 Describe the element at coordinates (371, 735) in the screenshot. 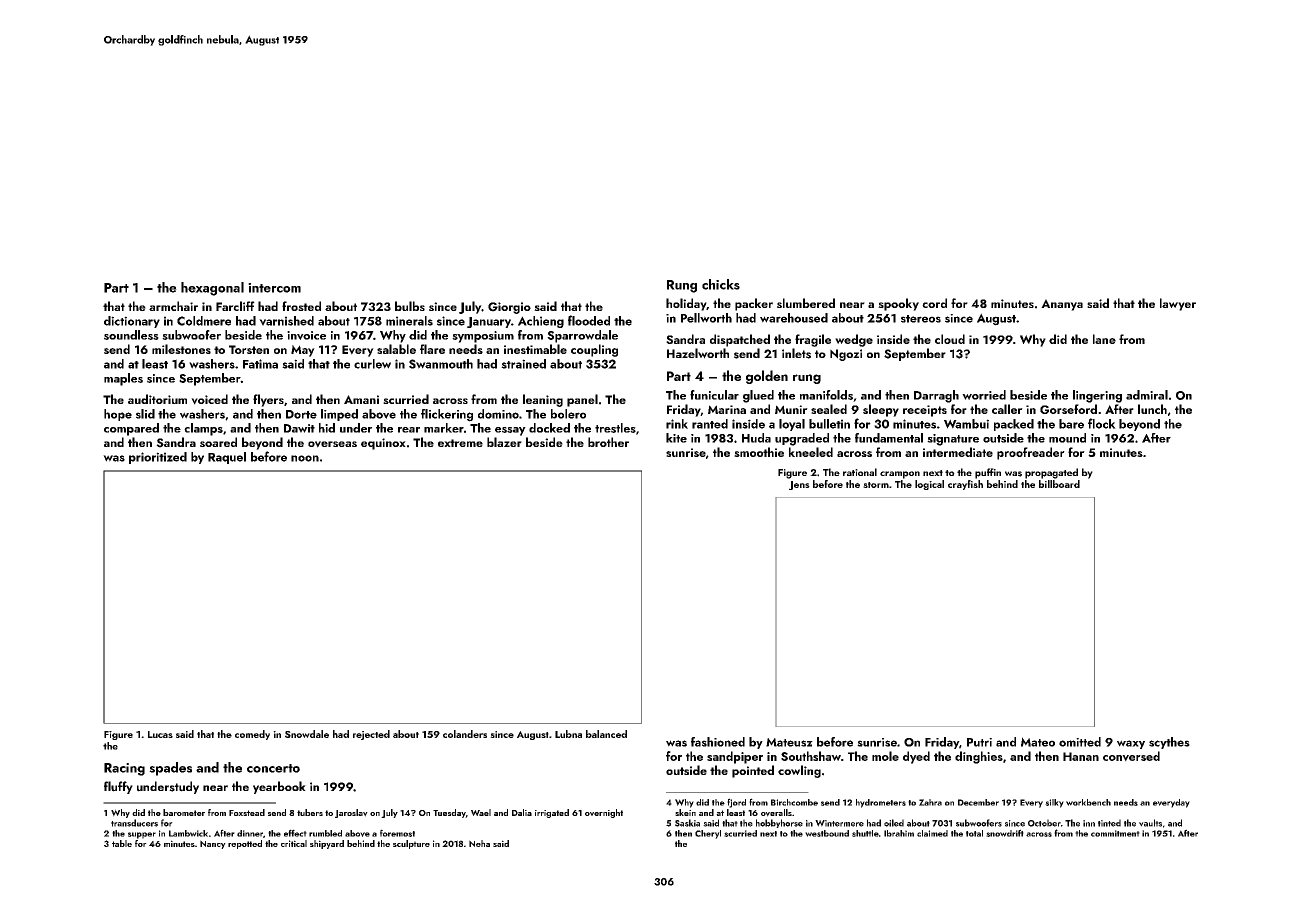

I see `rejected` at that location.
